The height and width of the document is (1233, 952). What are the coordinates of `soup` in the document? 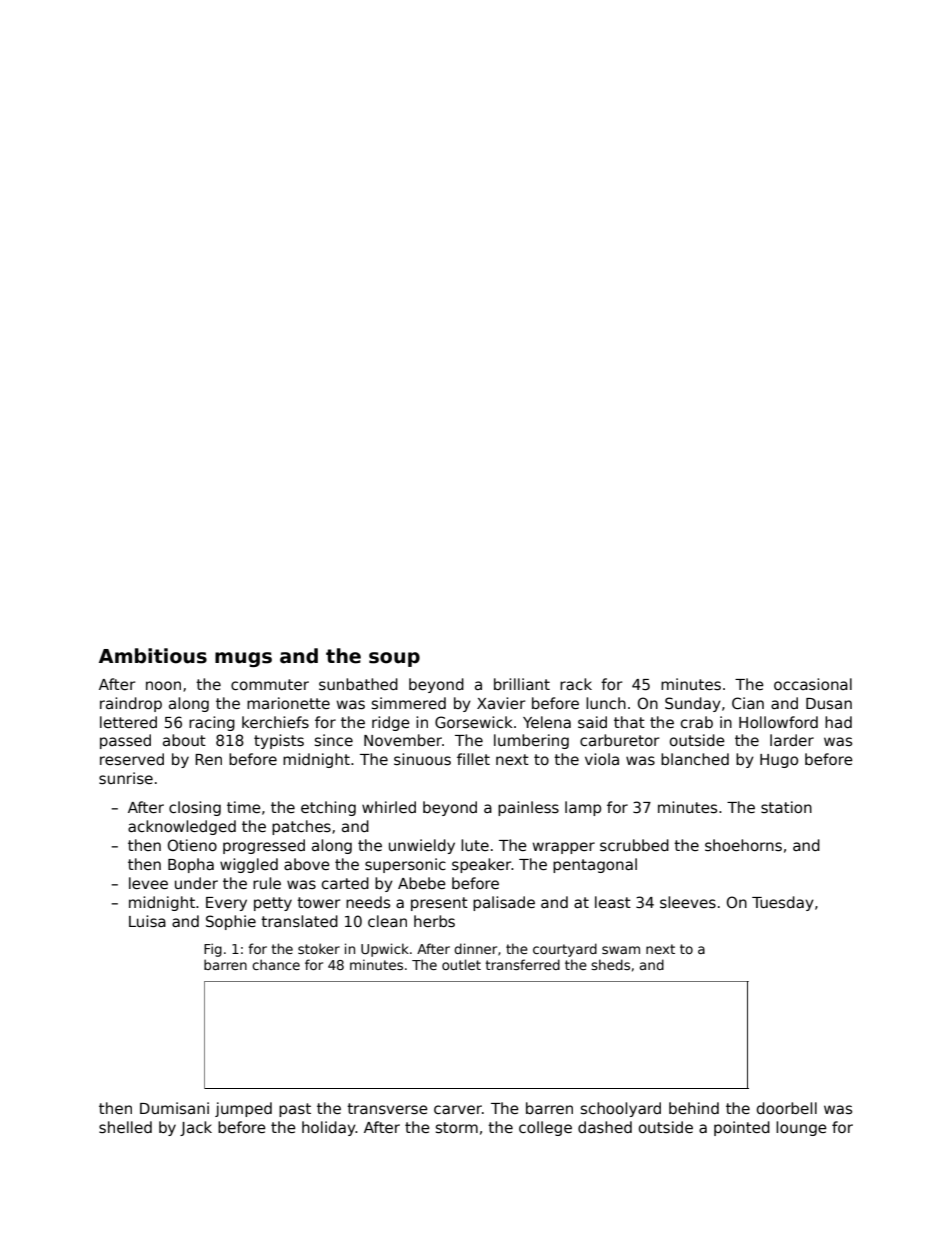 It's located at (394, 659).
